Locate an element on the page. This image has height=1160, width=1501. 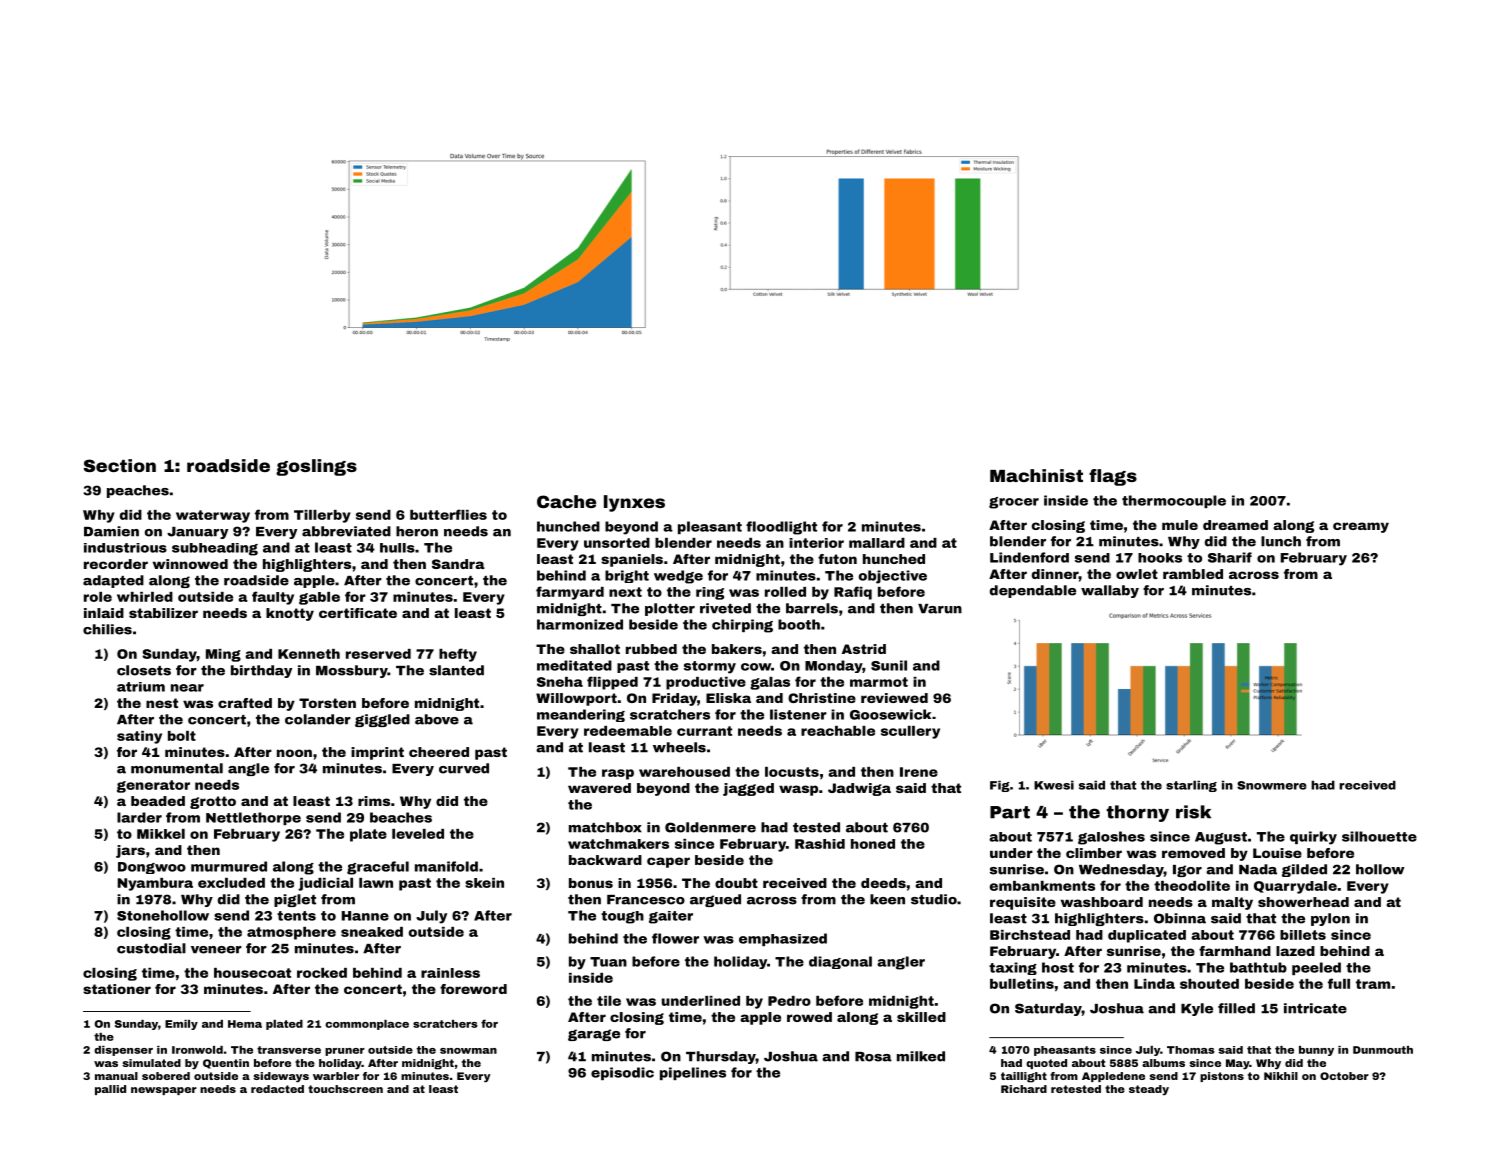
Tillerby is located at coordinates (322, 516).
